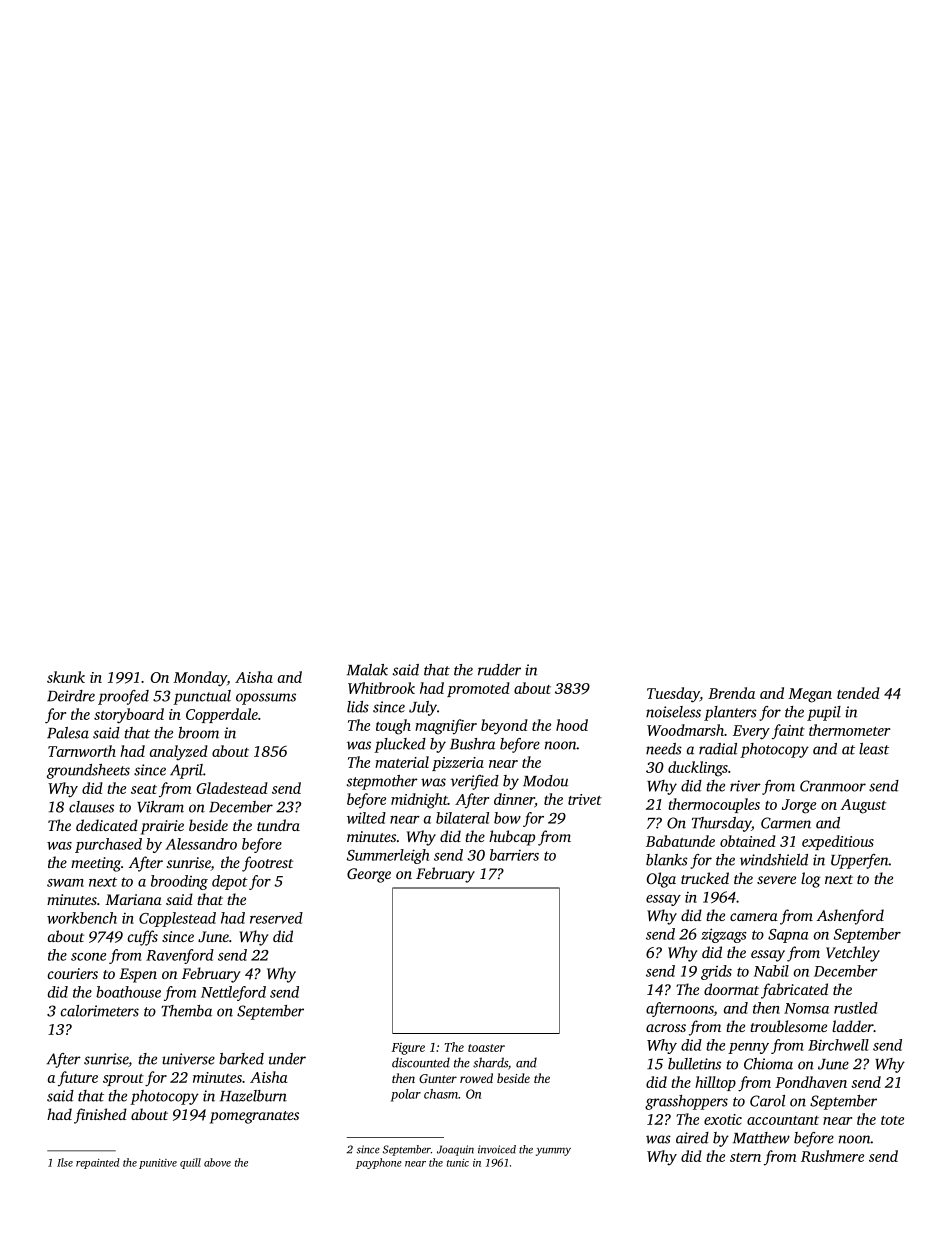 This page has height=1233, width=952. What do you see at coordinates (180, 956) in the page?
I see `Ravenford` at bounding box center [180, 956].
